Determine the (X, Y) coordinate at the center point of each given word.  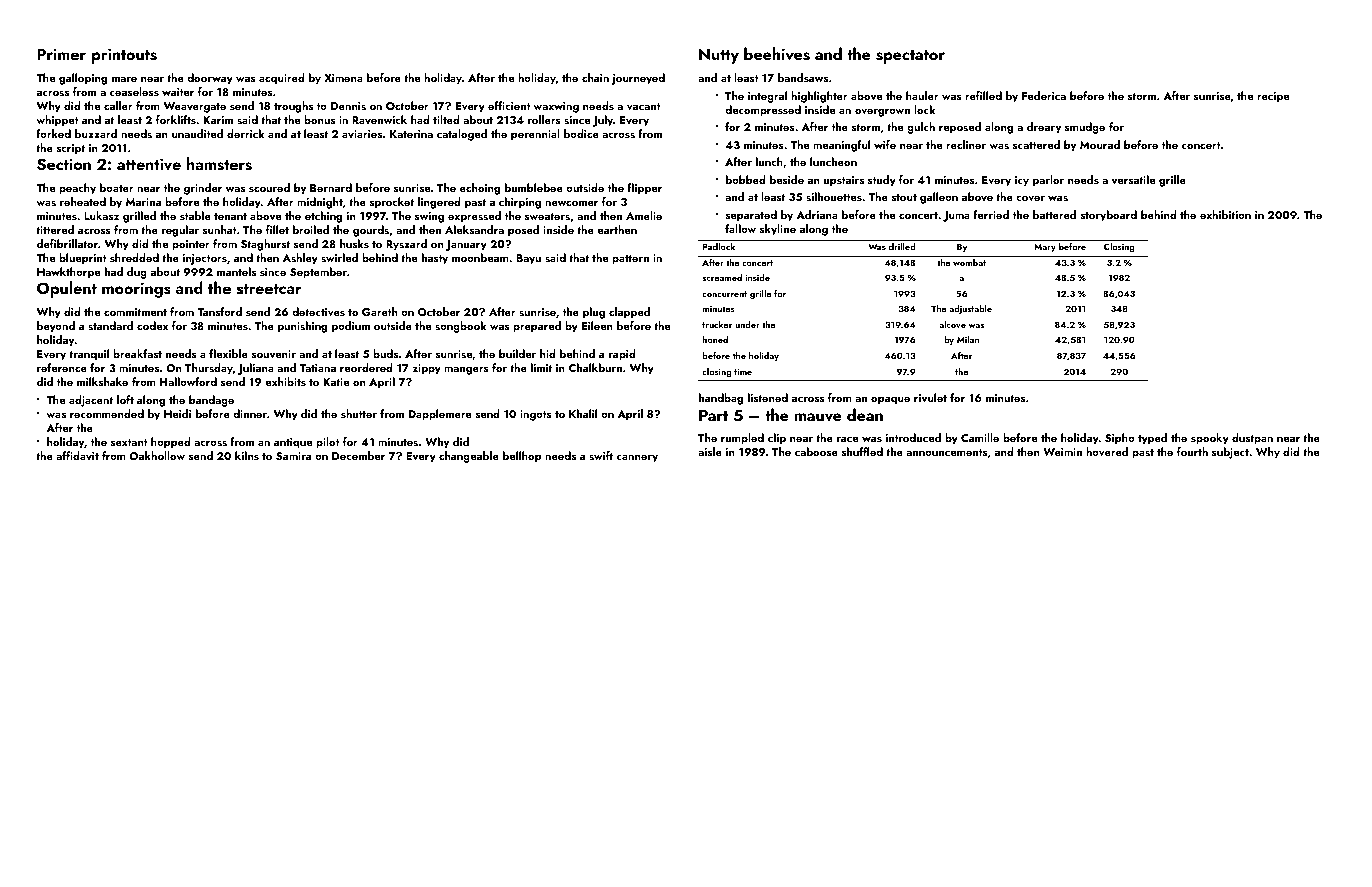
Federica (1044, 95)
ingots (536, 415)
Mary (1045, 248)
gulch (921, 128)
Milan (968, 339)
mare (124, 79)
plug (594, 313)
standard (110, 325)
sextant (129, 442)
